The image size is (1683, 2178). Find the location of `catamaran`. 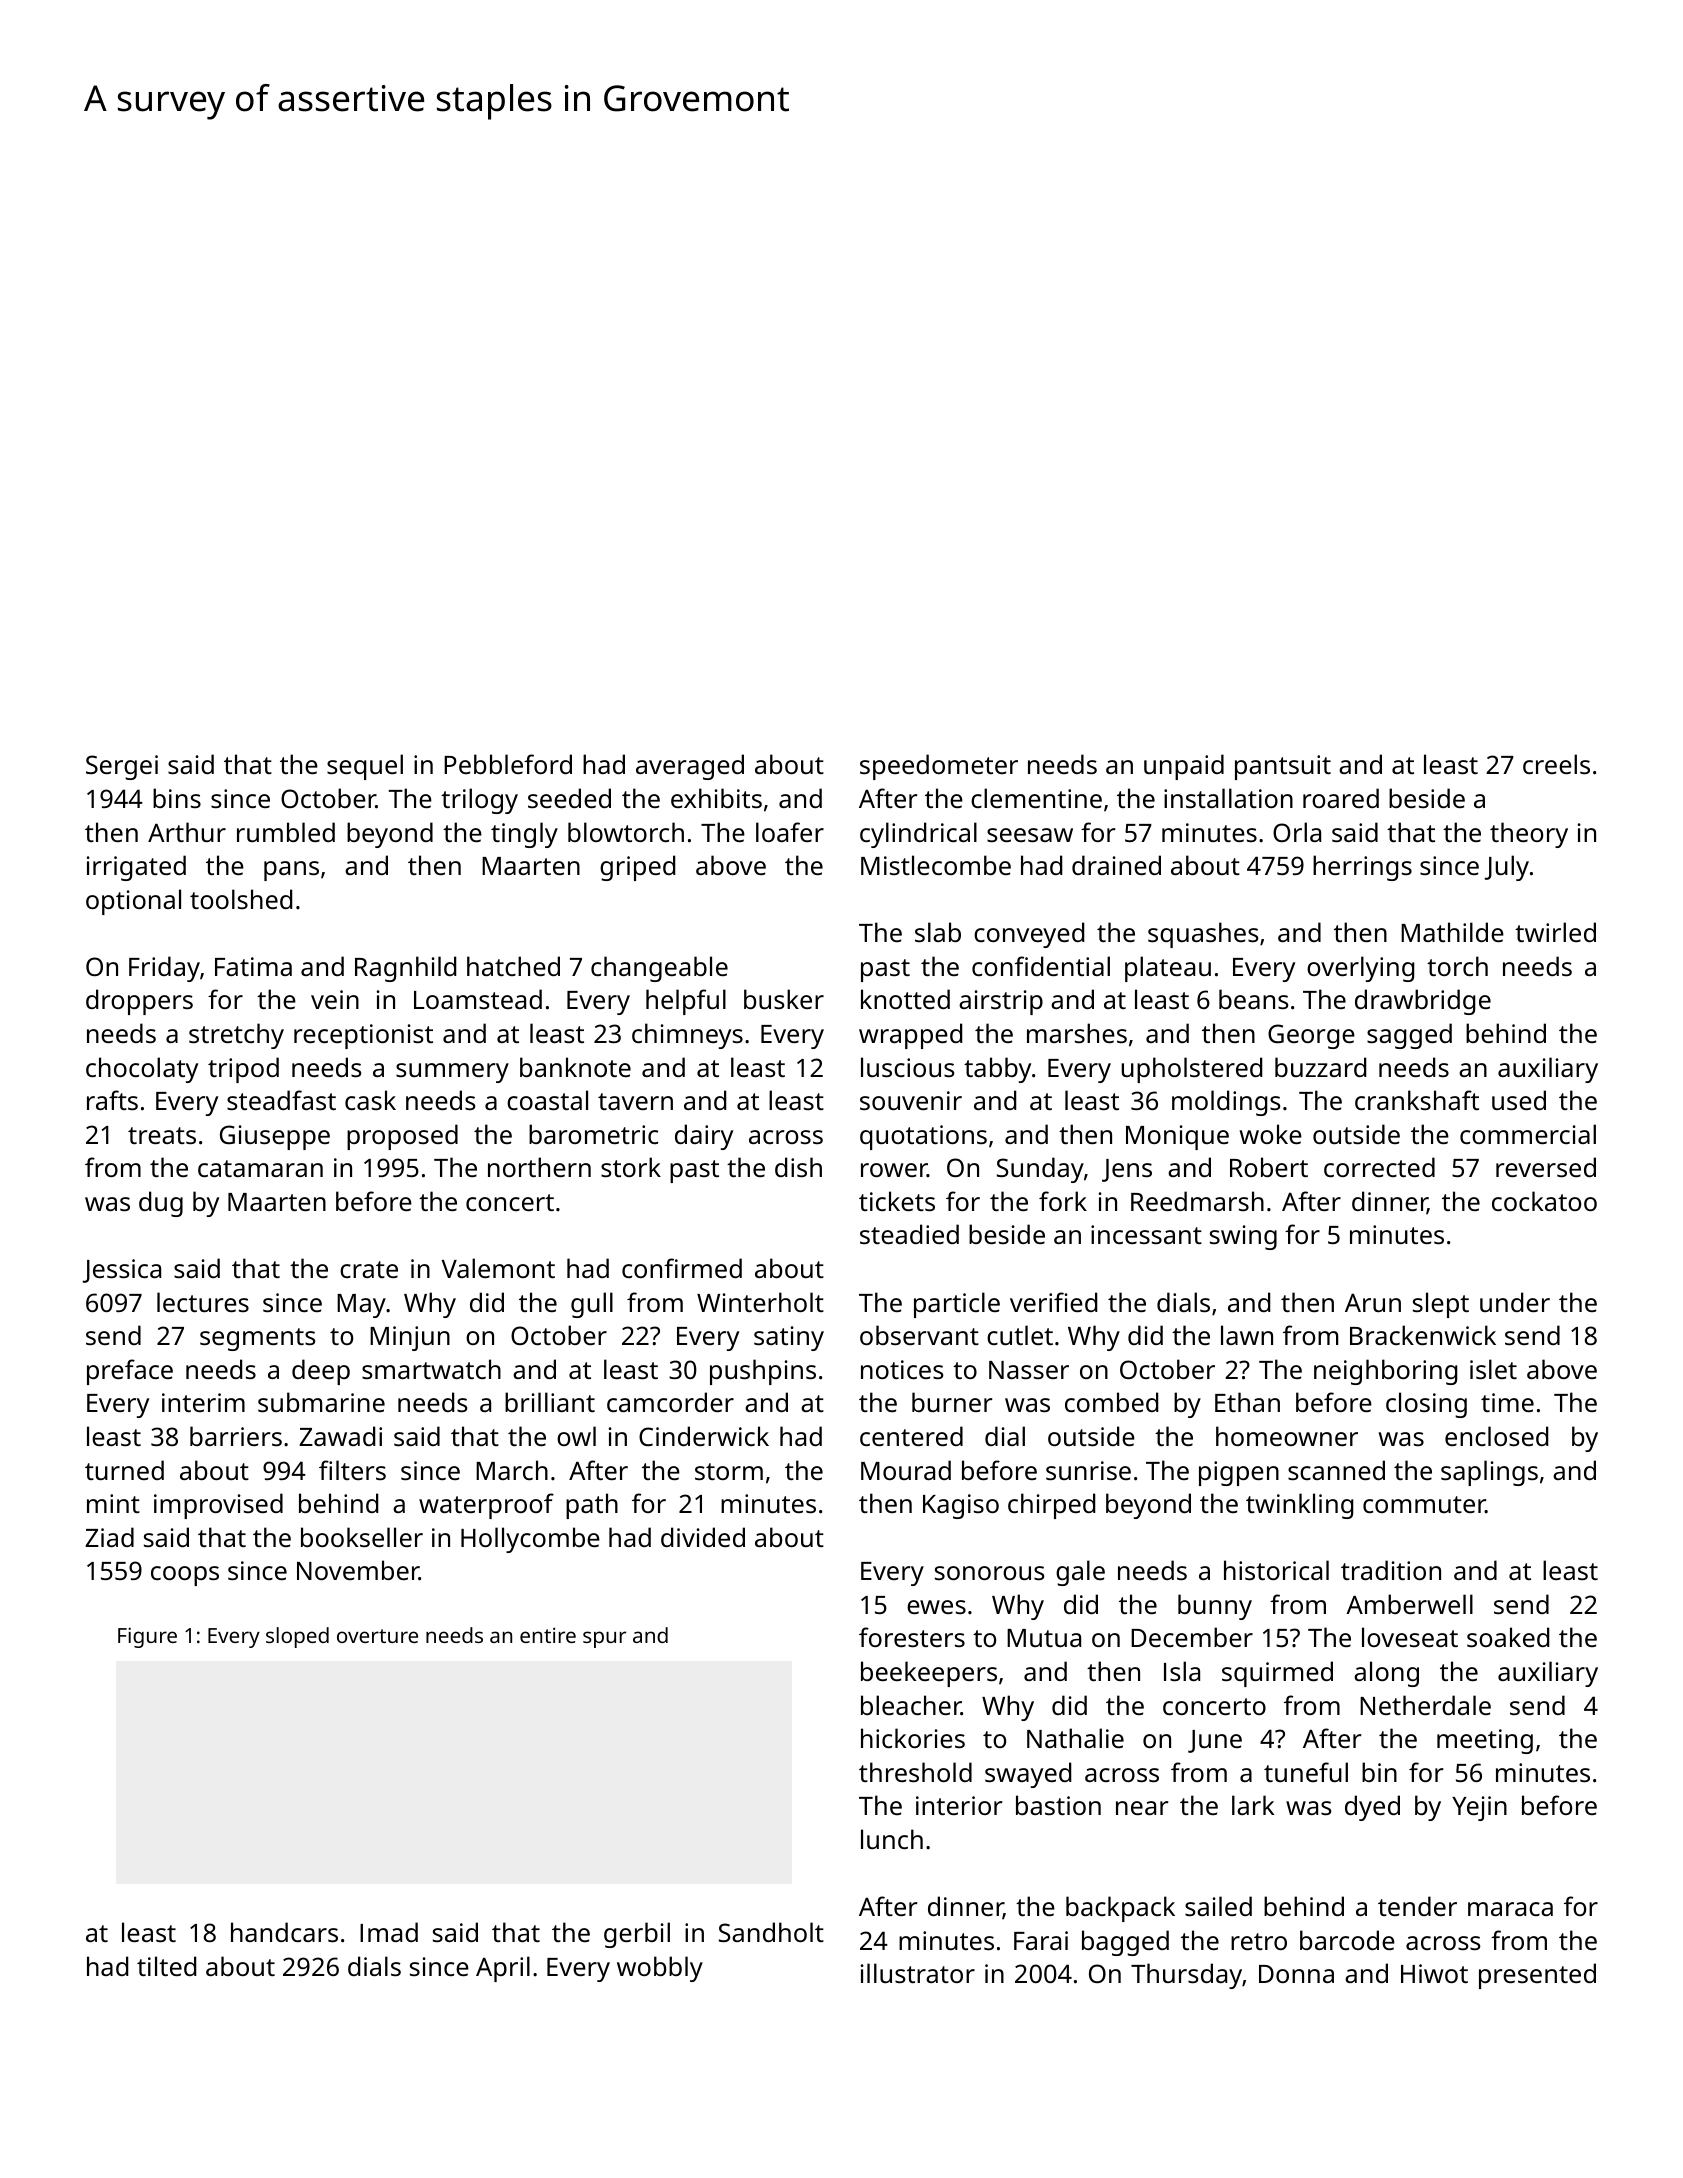

catamaran is located at coordinates (260, 1168).
